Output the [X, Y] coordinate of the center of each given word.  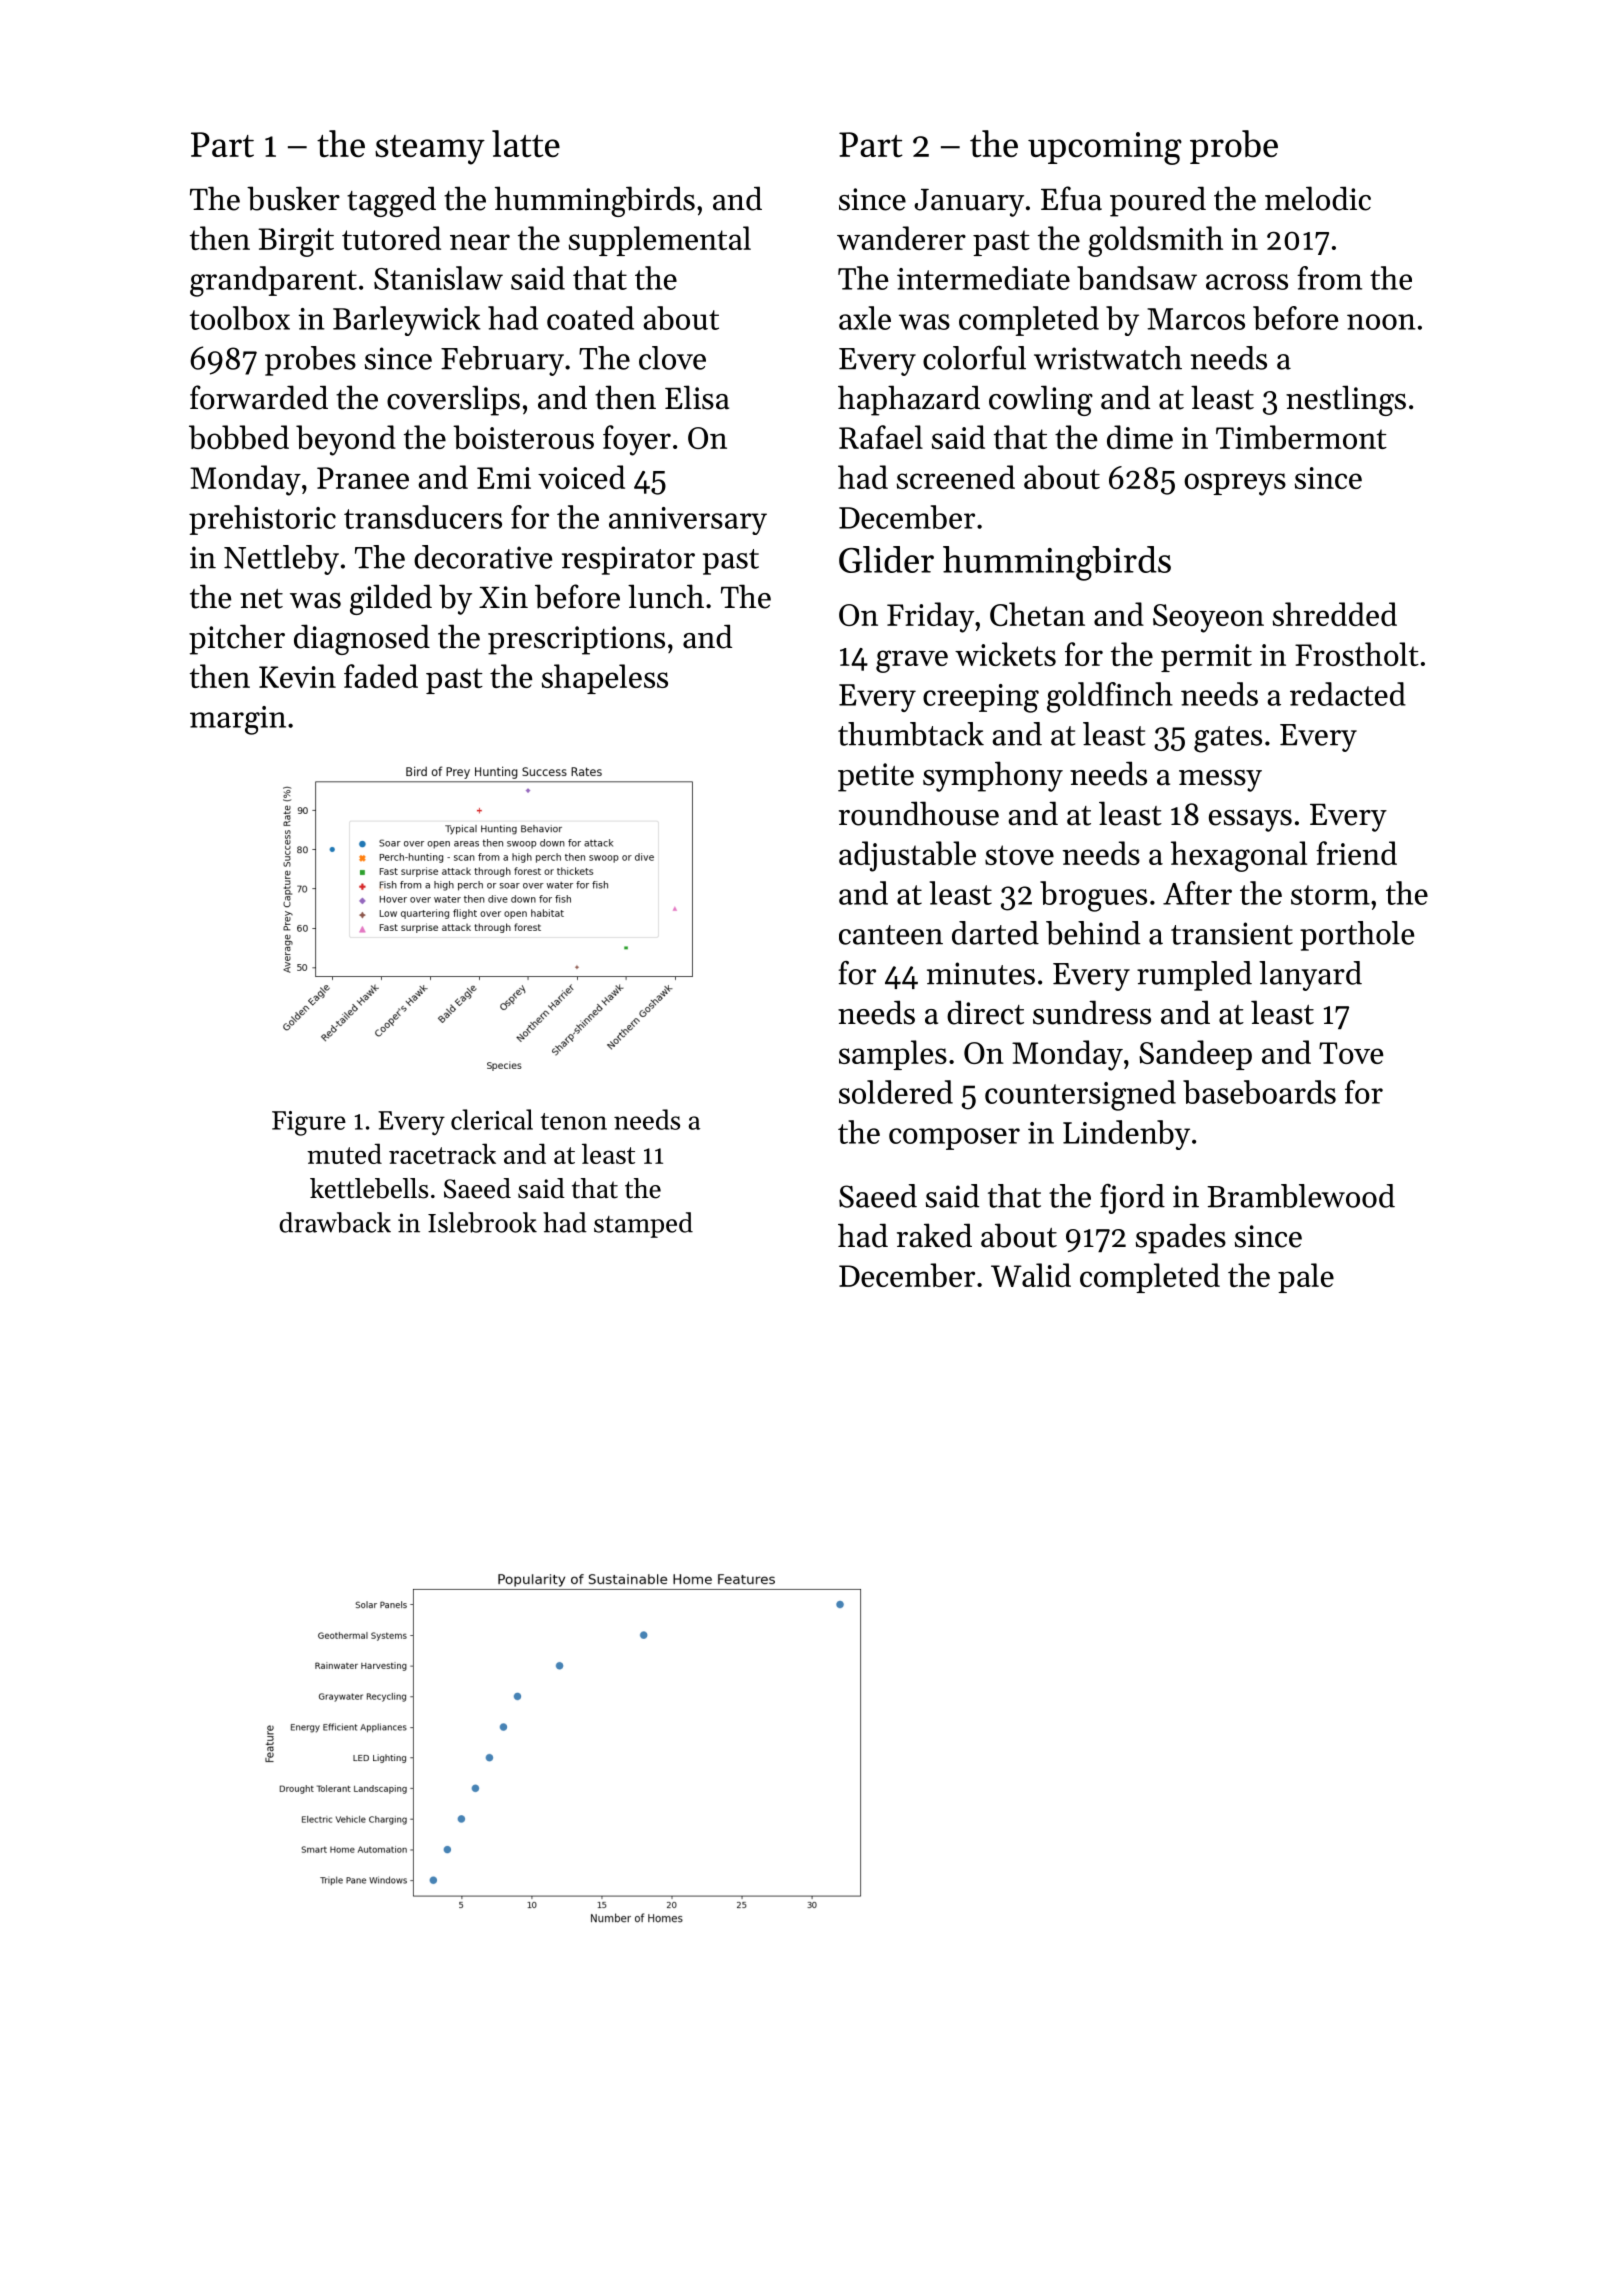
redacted [1348, 694]
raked [934, 1235]
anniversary [688, 521]
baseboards [1259, 1092]
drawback [335, 1222]
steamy [430, 150]
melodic [1318, 198]
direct [985, 1012]
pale [1306, 1278]
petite [876, 777]
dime [1140, 437]
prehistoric [262, 520]
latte [526, 143]
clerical [492, 1119]
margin [238, 720]
